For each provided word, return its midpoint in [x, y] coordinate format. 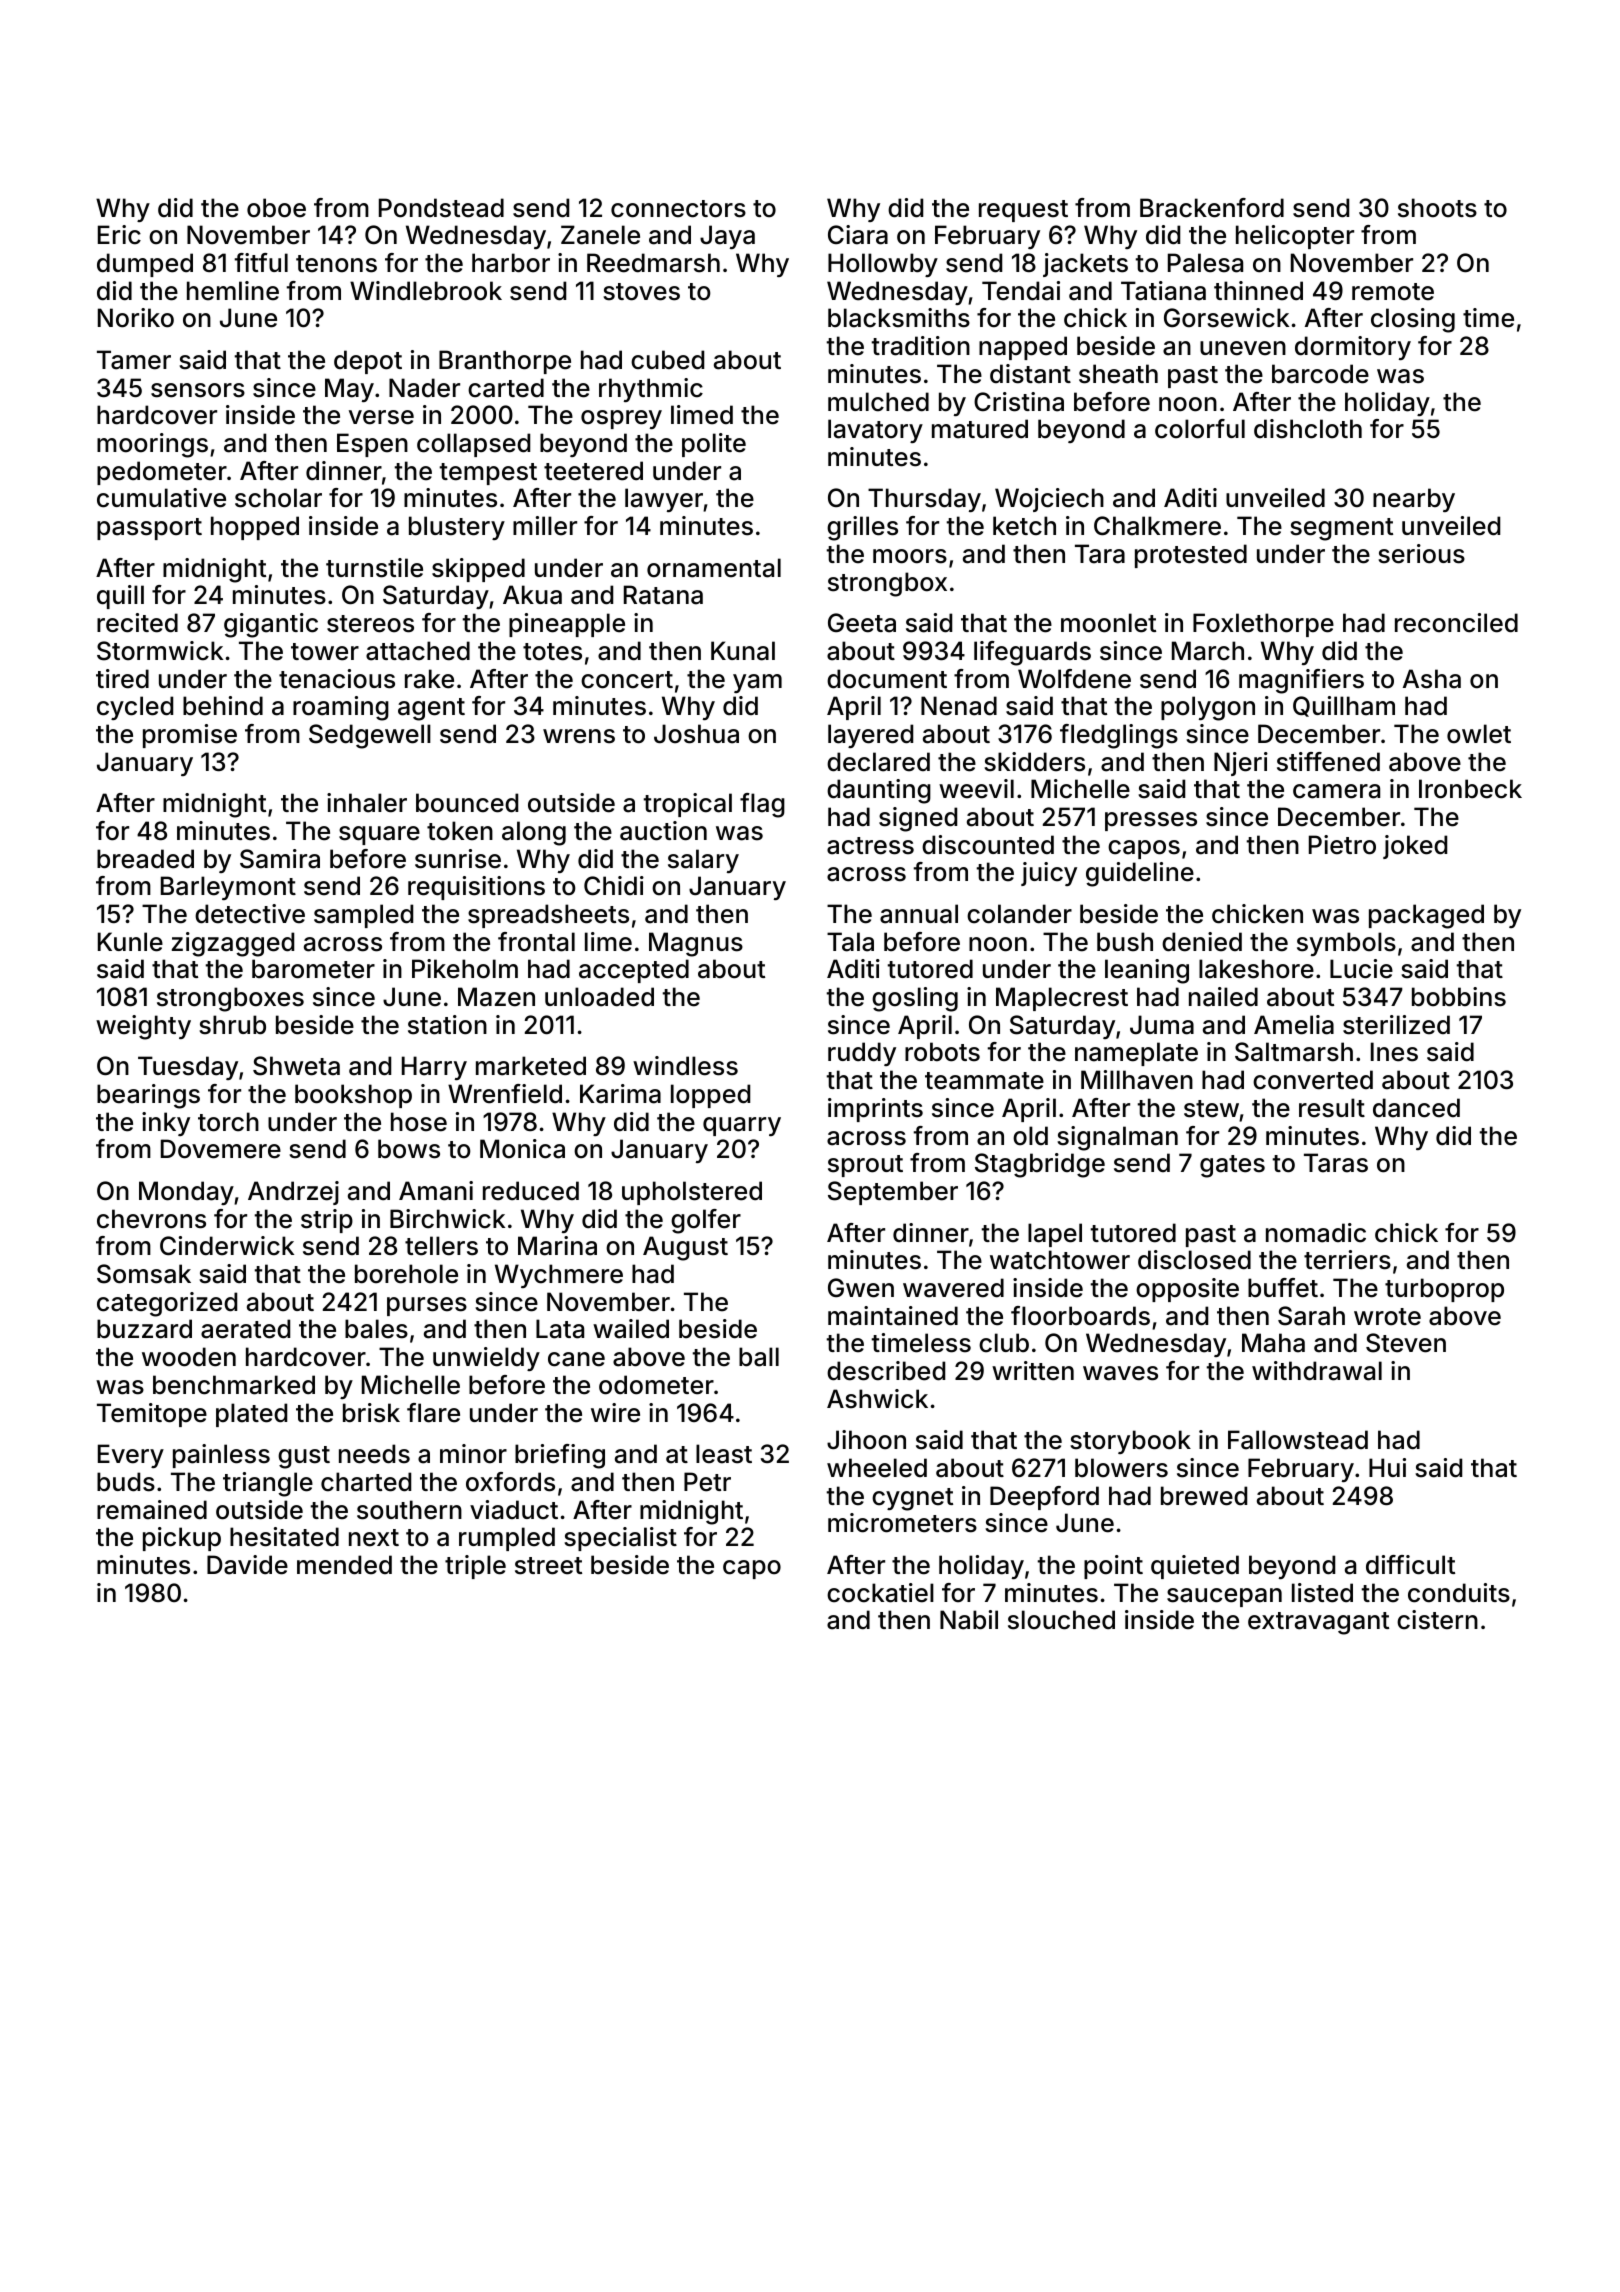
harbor [511, 263]
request [1023, 211]
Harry [434, 1068]
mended [344, 1565]
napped [1023, 348]
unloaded [599, 997]
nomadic [1316, 1233]
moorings [152, 445]
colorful [1200, 429]
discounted [988, 845]
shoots [1437, 208]
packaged [1426, 916]
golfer [706, 1221]
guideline [1140, 874]
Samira [280, 859]
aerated [245, 1329]
